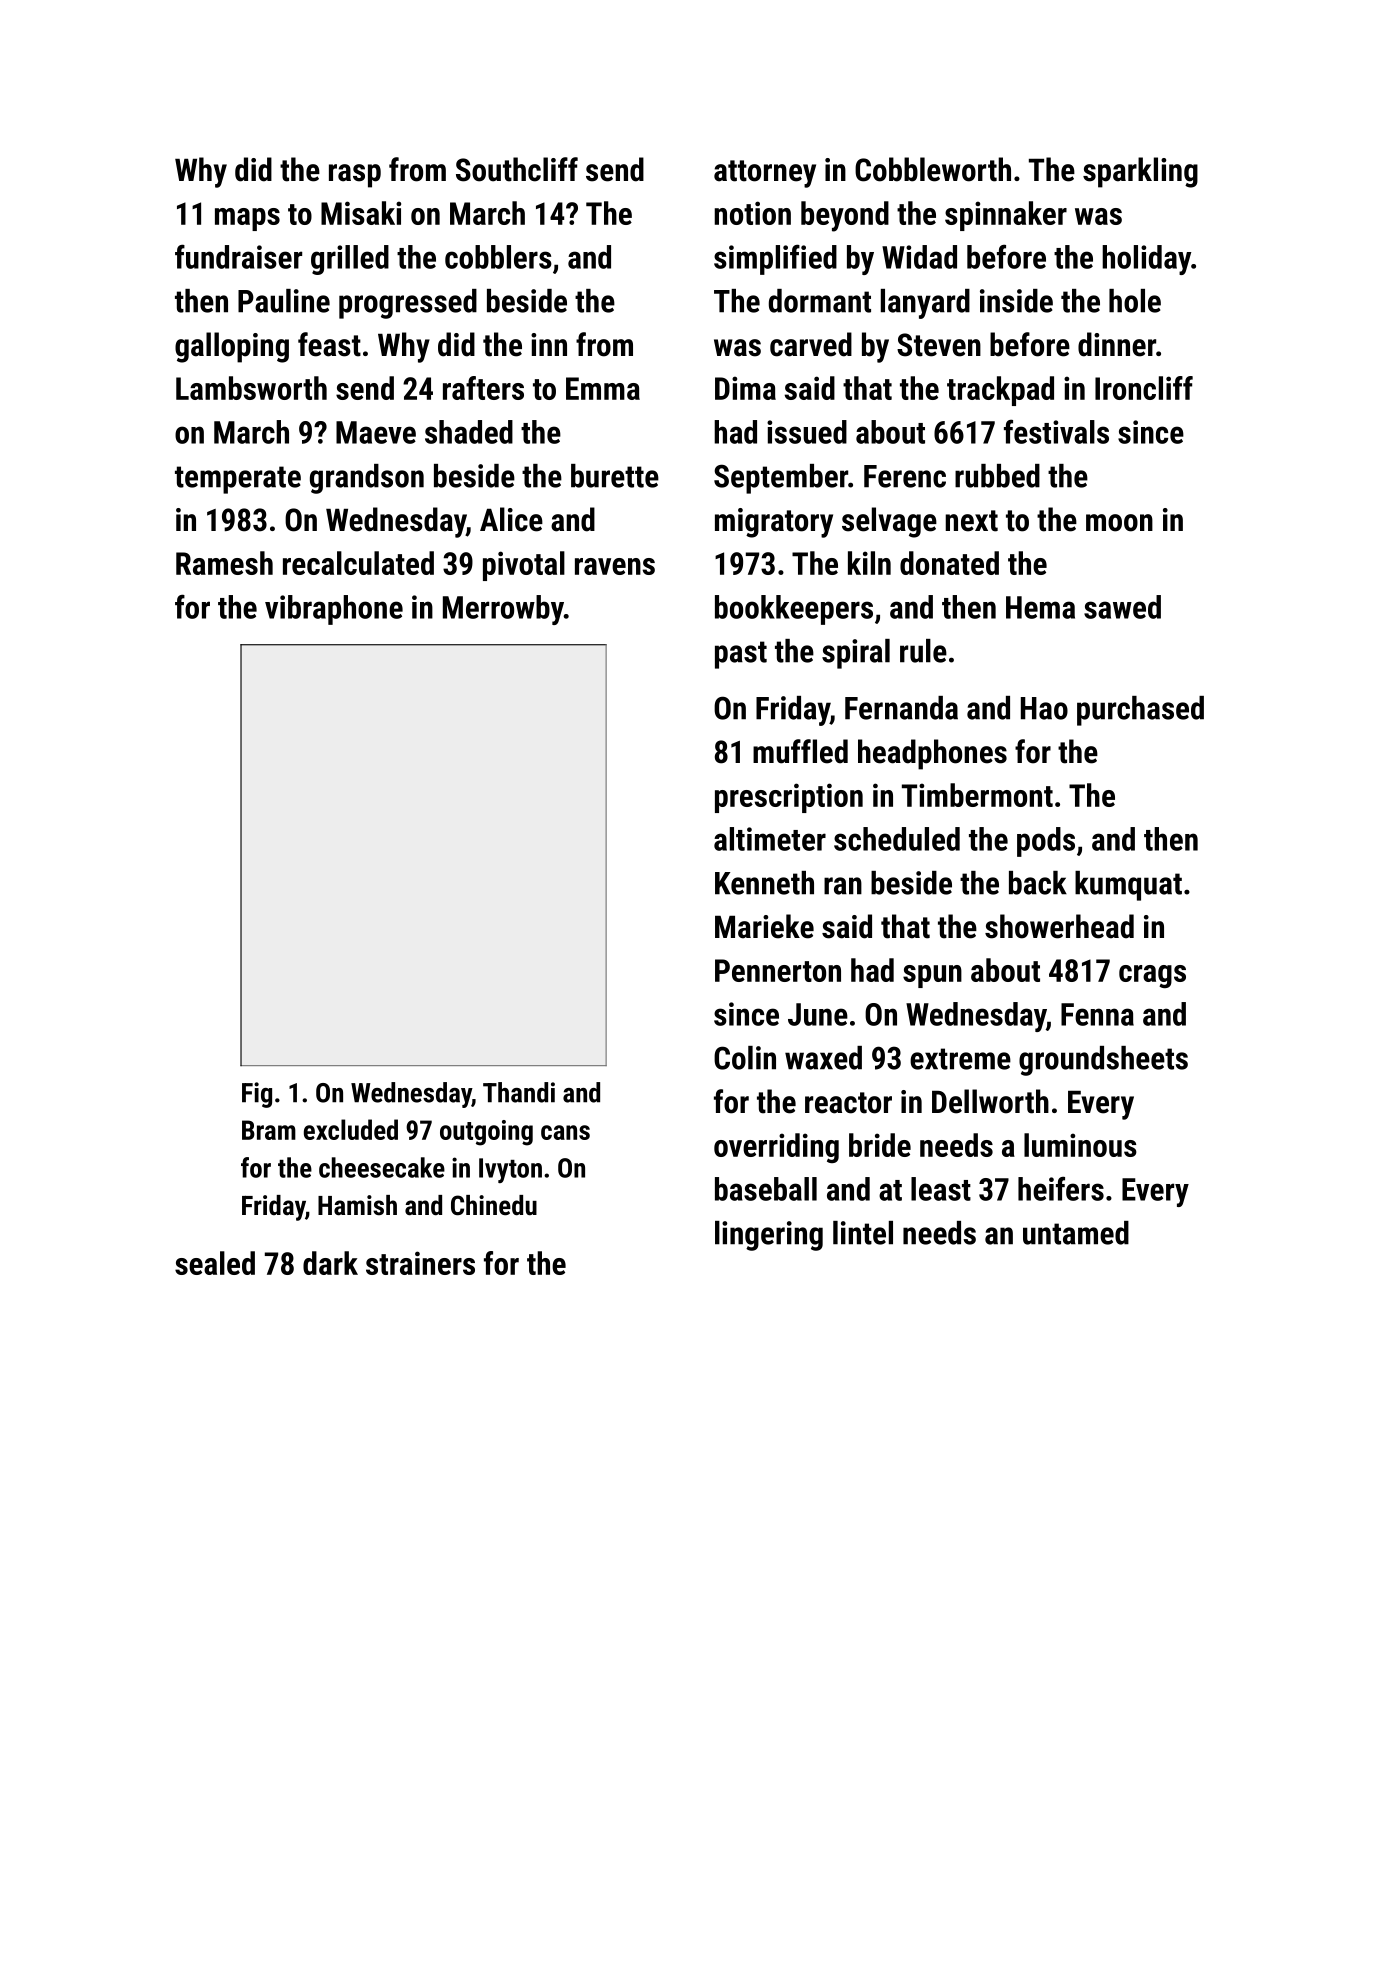 This document has width=1386, height=1969. I want to click on Bram, so click(269, 1130).
